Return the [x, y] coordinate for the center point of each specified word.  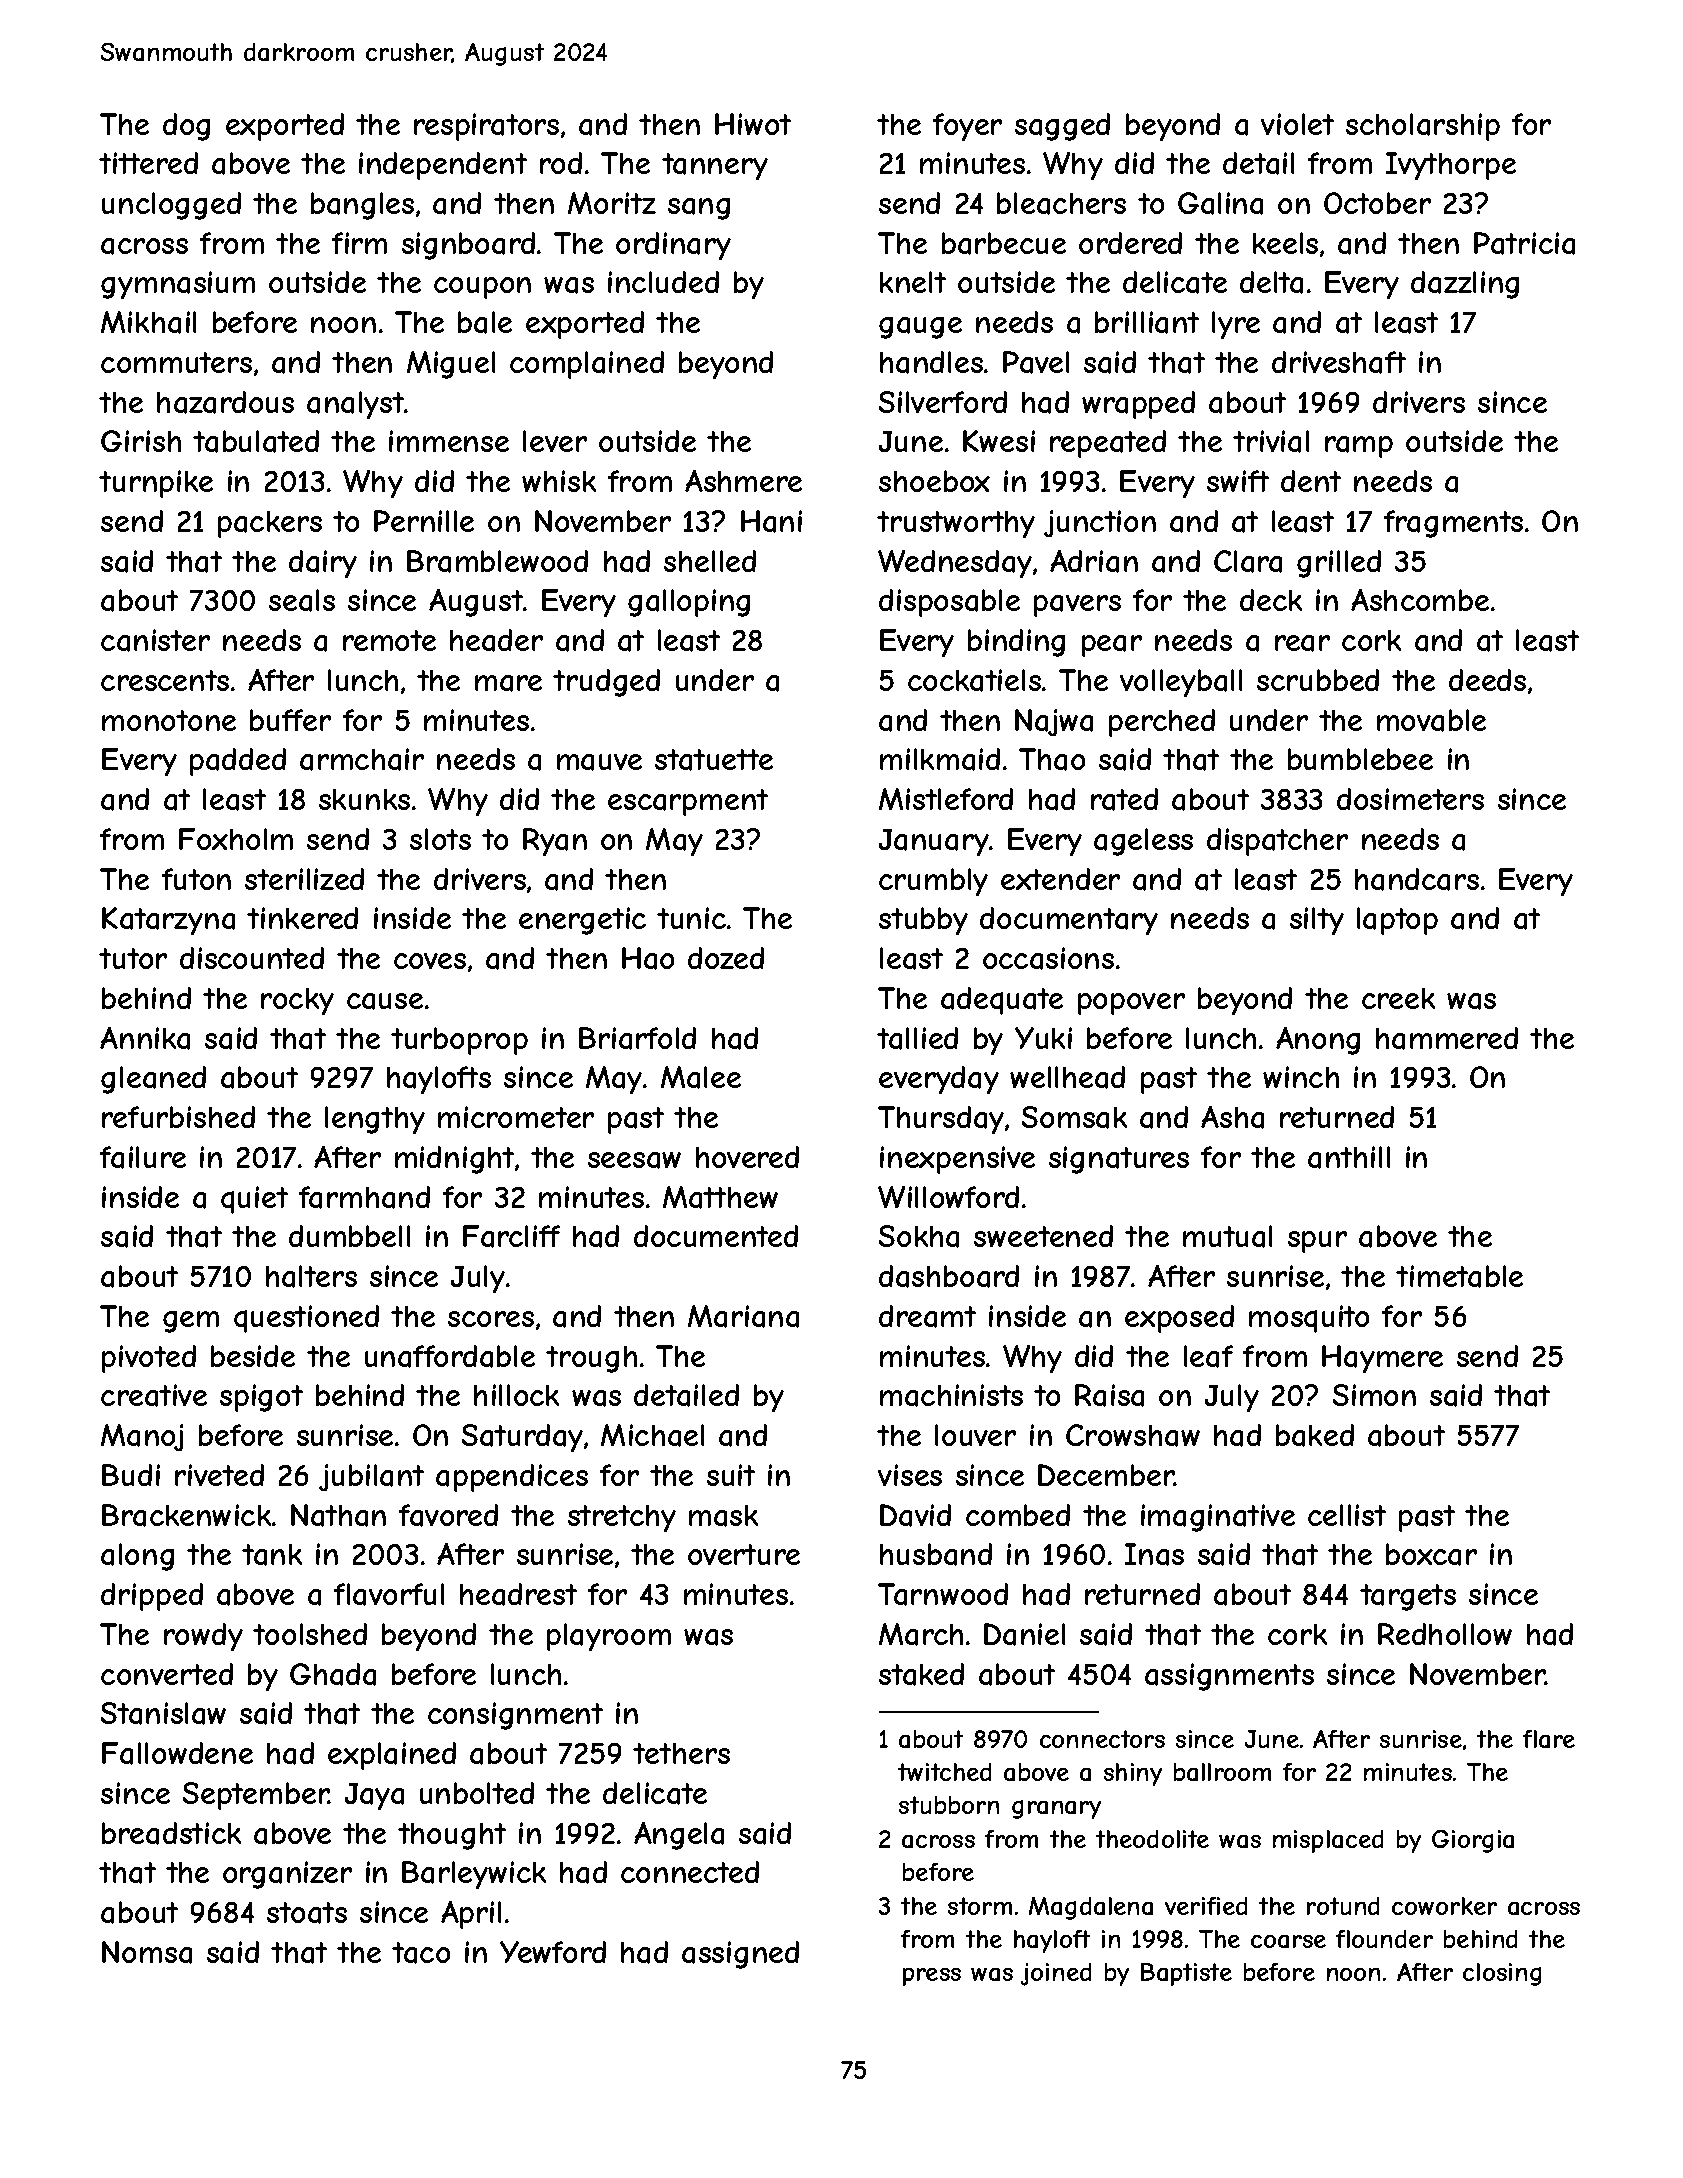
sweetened [1043, 1236]
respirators [486, 127]
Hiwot [753, 124]
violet [1297, 124]
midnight [454, 1160]
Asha [1232, 1117]
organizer [287, 1875]
